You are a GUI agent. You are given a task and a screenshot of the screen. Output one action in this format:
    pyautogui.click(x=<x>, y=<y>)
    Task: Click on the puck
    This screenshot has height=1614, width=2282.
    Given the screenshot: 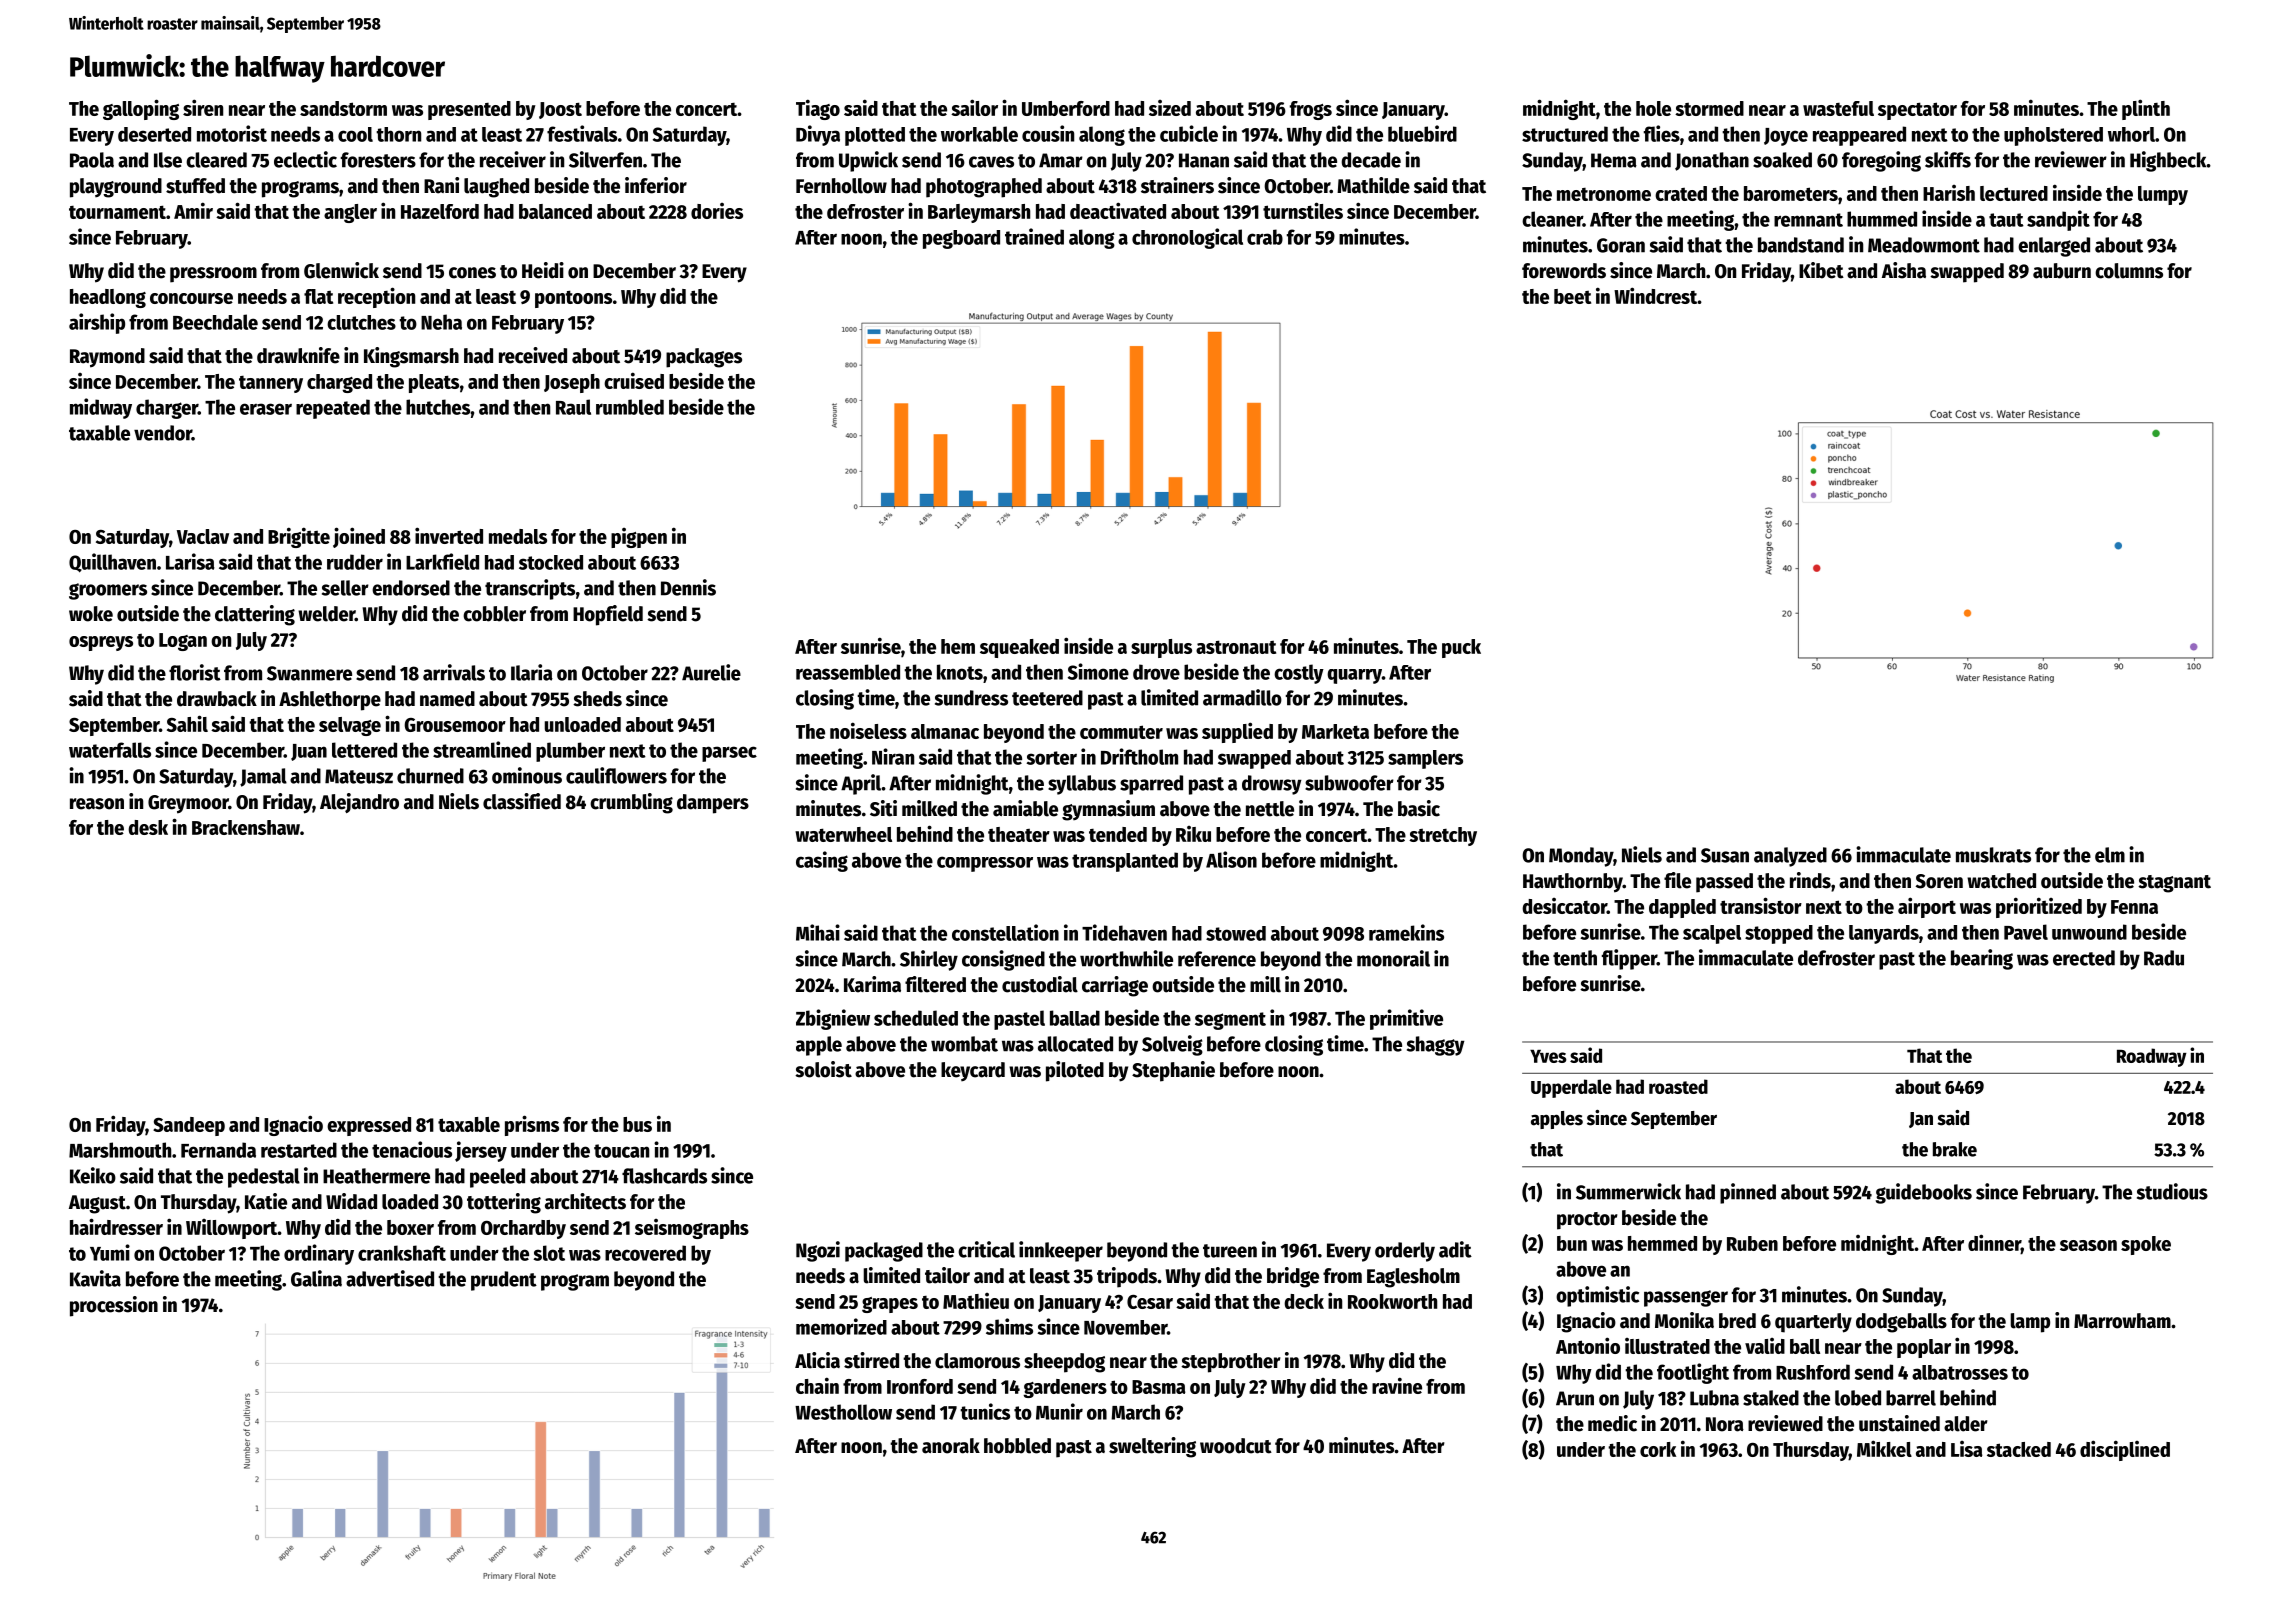 What is the action you would take?
    pyautogui.click(x=1461, y=648)
